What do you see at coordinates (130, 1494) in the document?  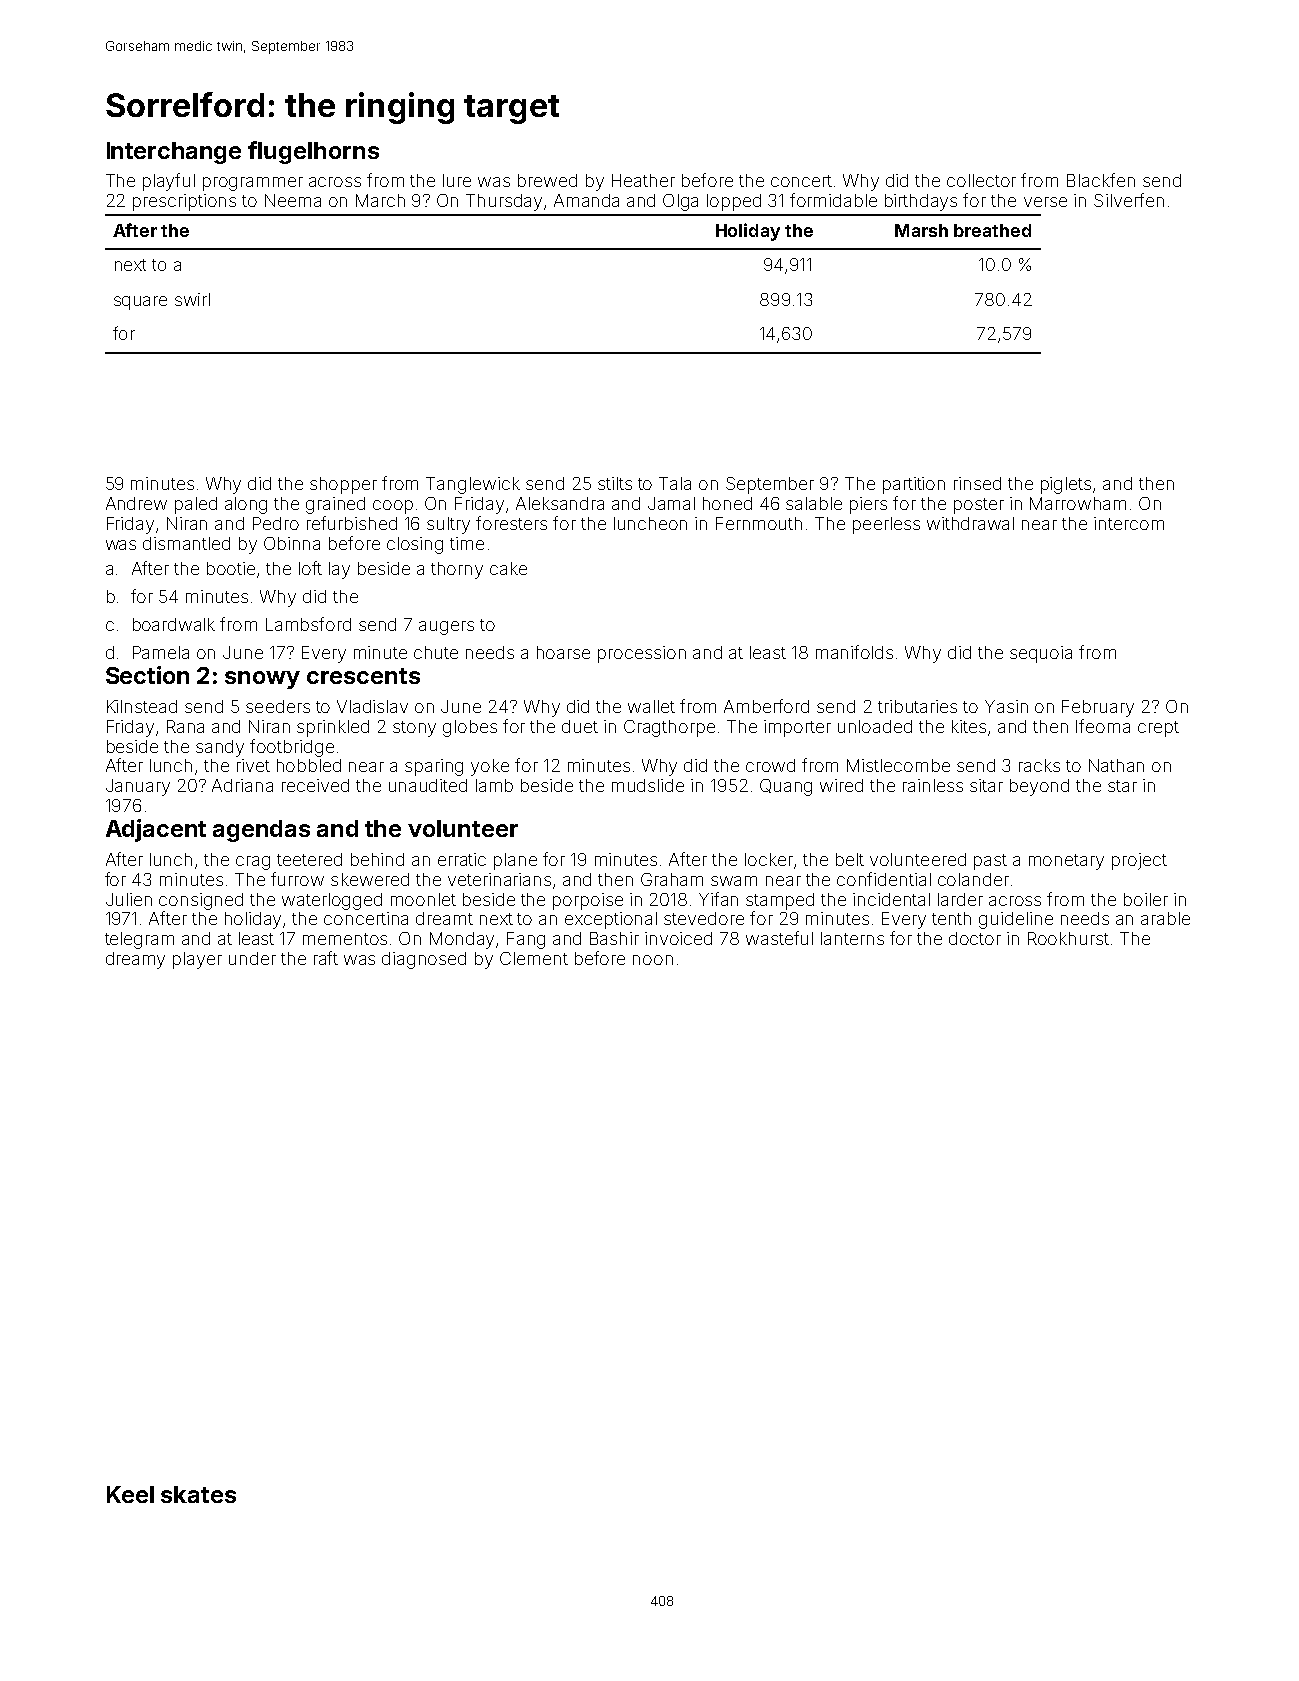 I see `Keel` at bounding box center [130, 1494].
